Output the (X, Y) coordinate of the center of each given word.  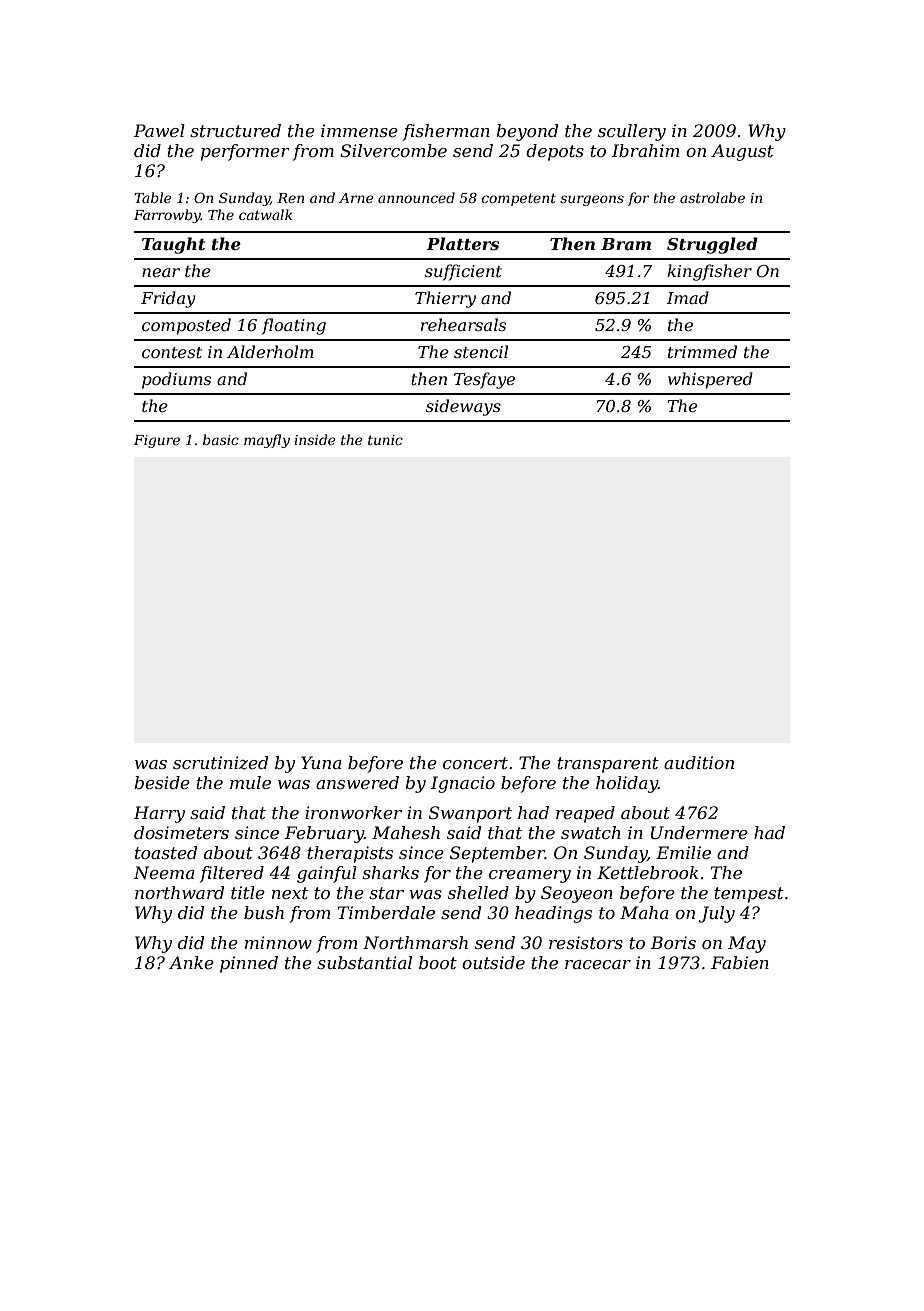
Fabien (740, 962)
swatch (591, 832)
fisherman (446, 132)
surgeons (592, 200)
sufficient (463, 272)
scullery (632, 132)
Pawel (159, 130)
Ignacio (463, 784)
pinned (249, 964)
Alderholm (270, 351)
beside (162, 782)
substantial (364, 962)
